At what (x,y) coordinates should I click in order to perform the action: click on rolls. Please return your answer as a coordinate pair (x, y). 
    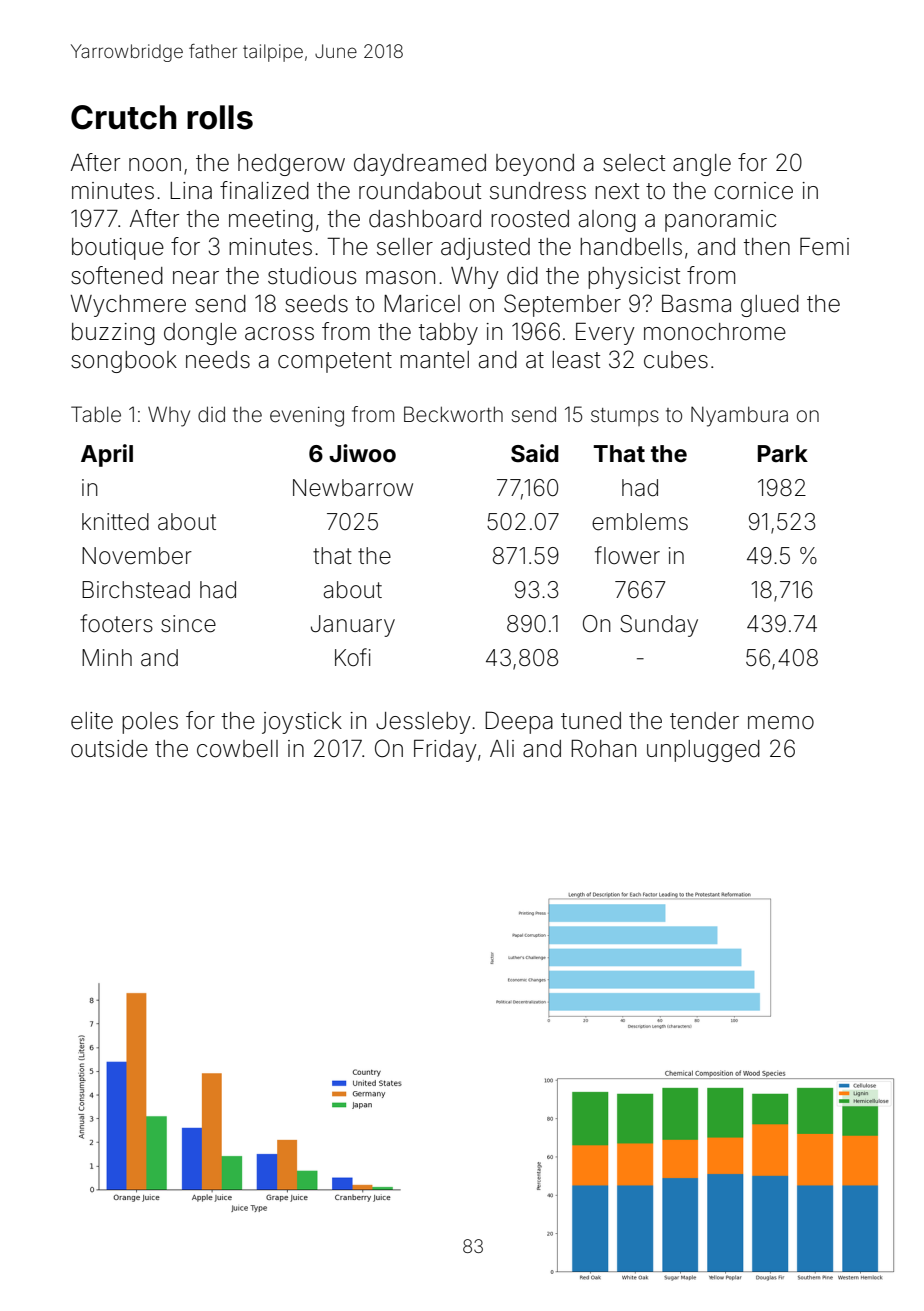
    Looking at the image, I should click on (220, 117).
